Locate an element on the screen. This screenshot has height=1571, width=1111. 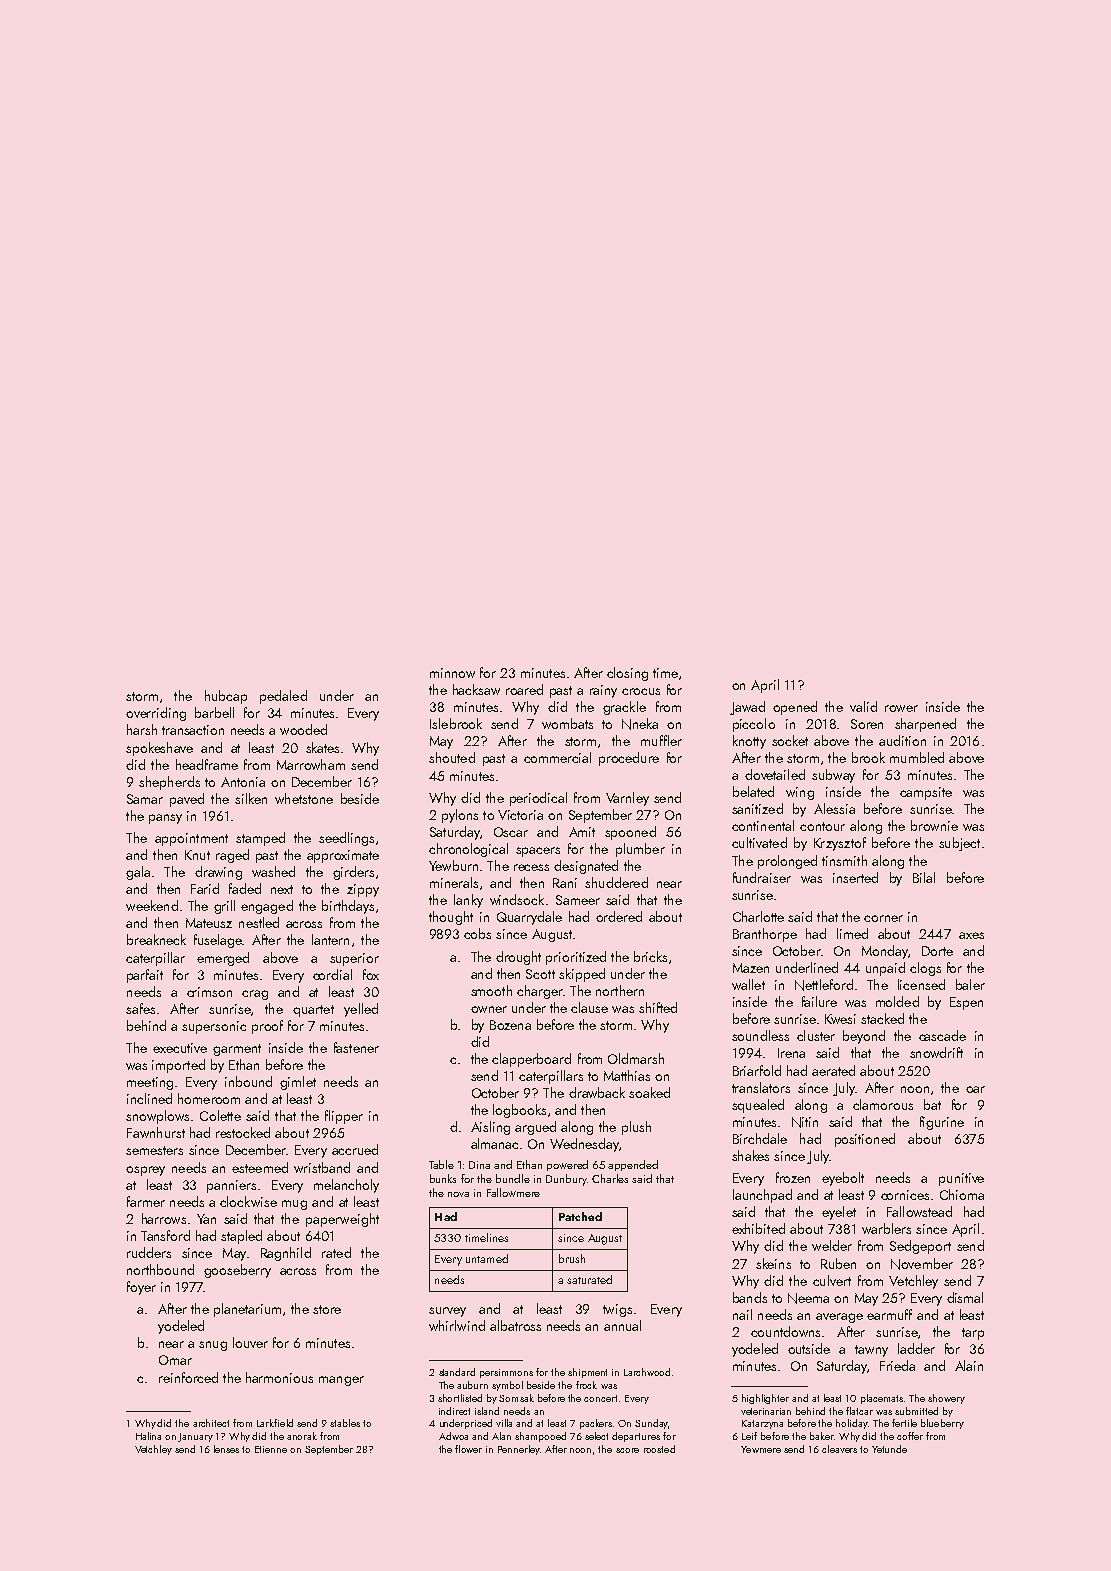
breakneck is located at coordinates (156, 939).
